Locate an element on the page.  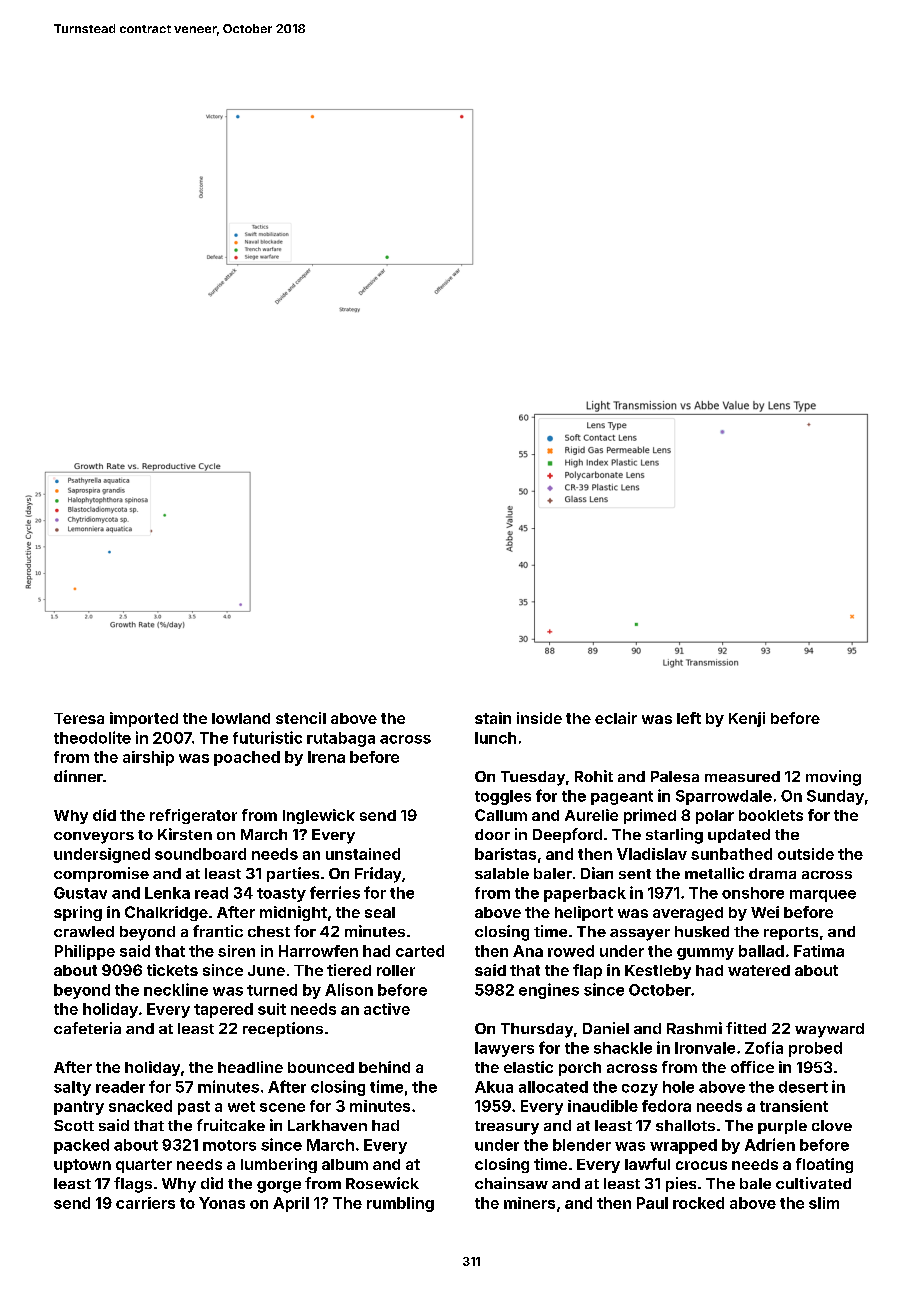
watered is located at coordinates (759, 970).
